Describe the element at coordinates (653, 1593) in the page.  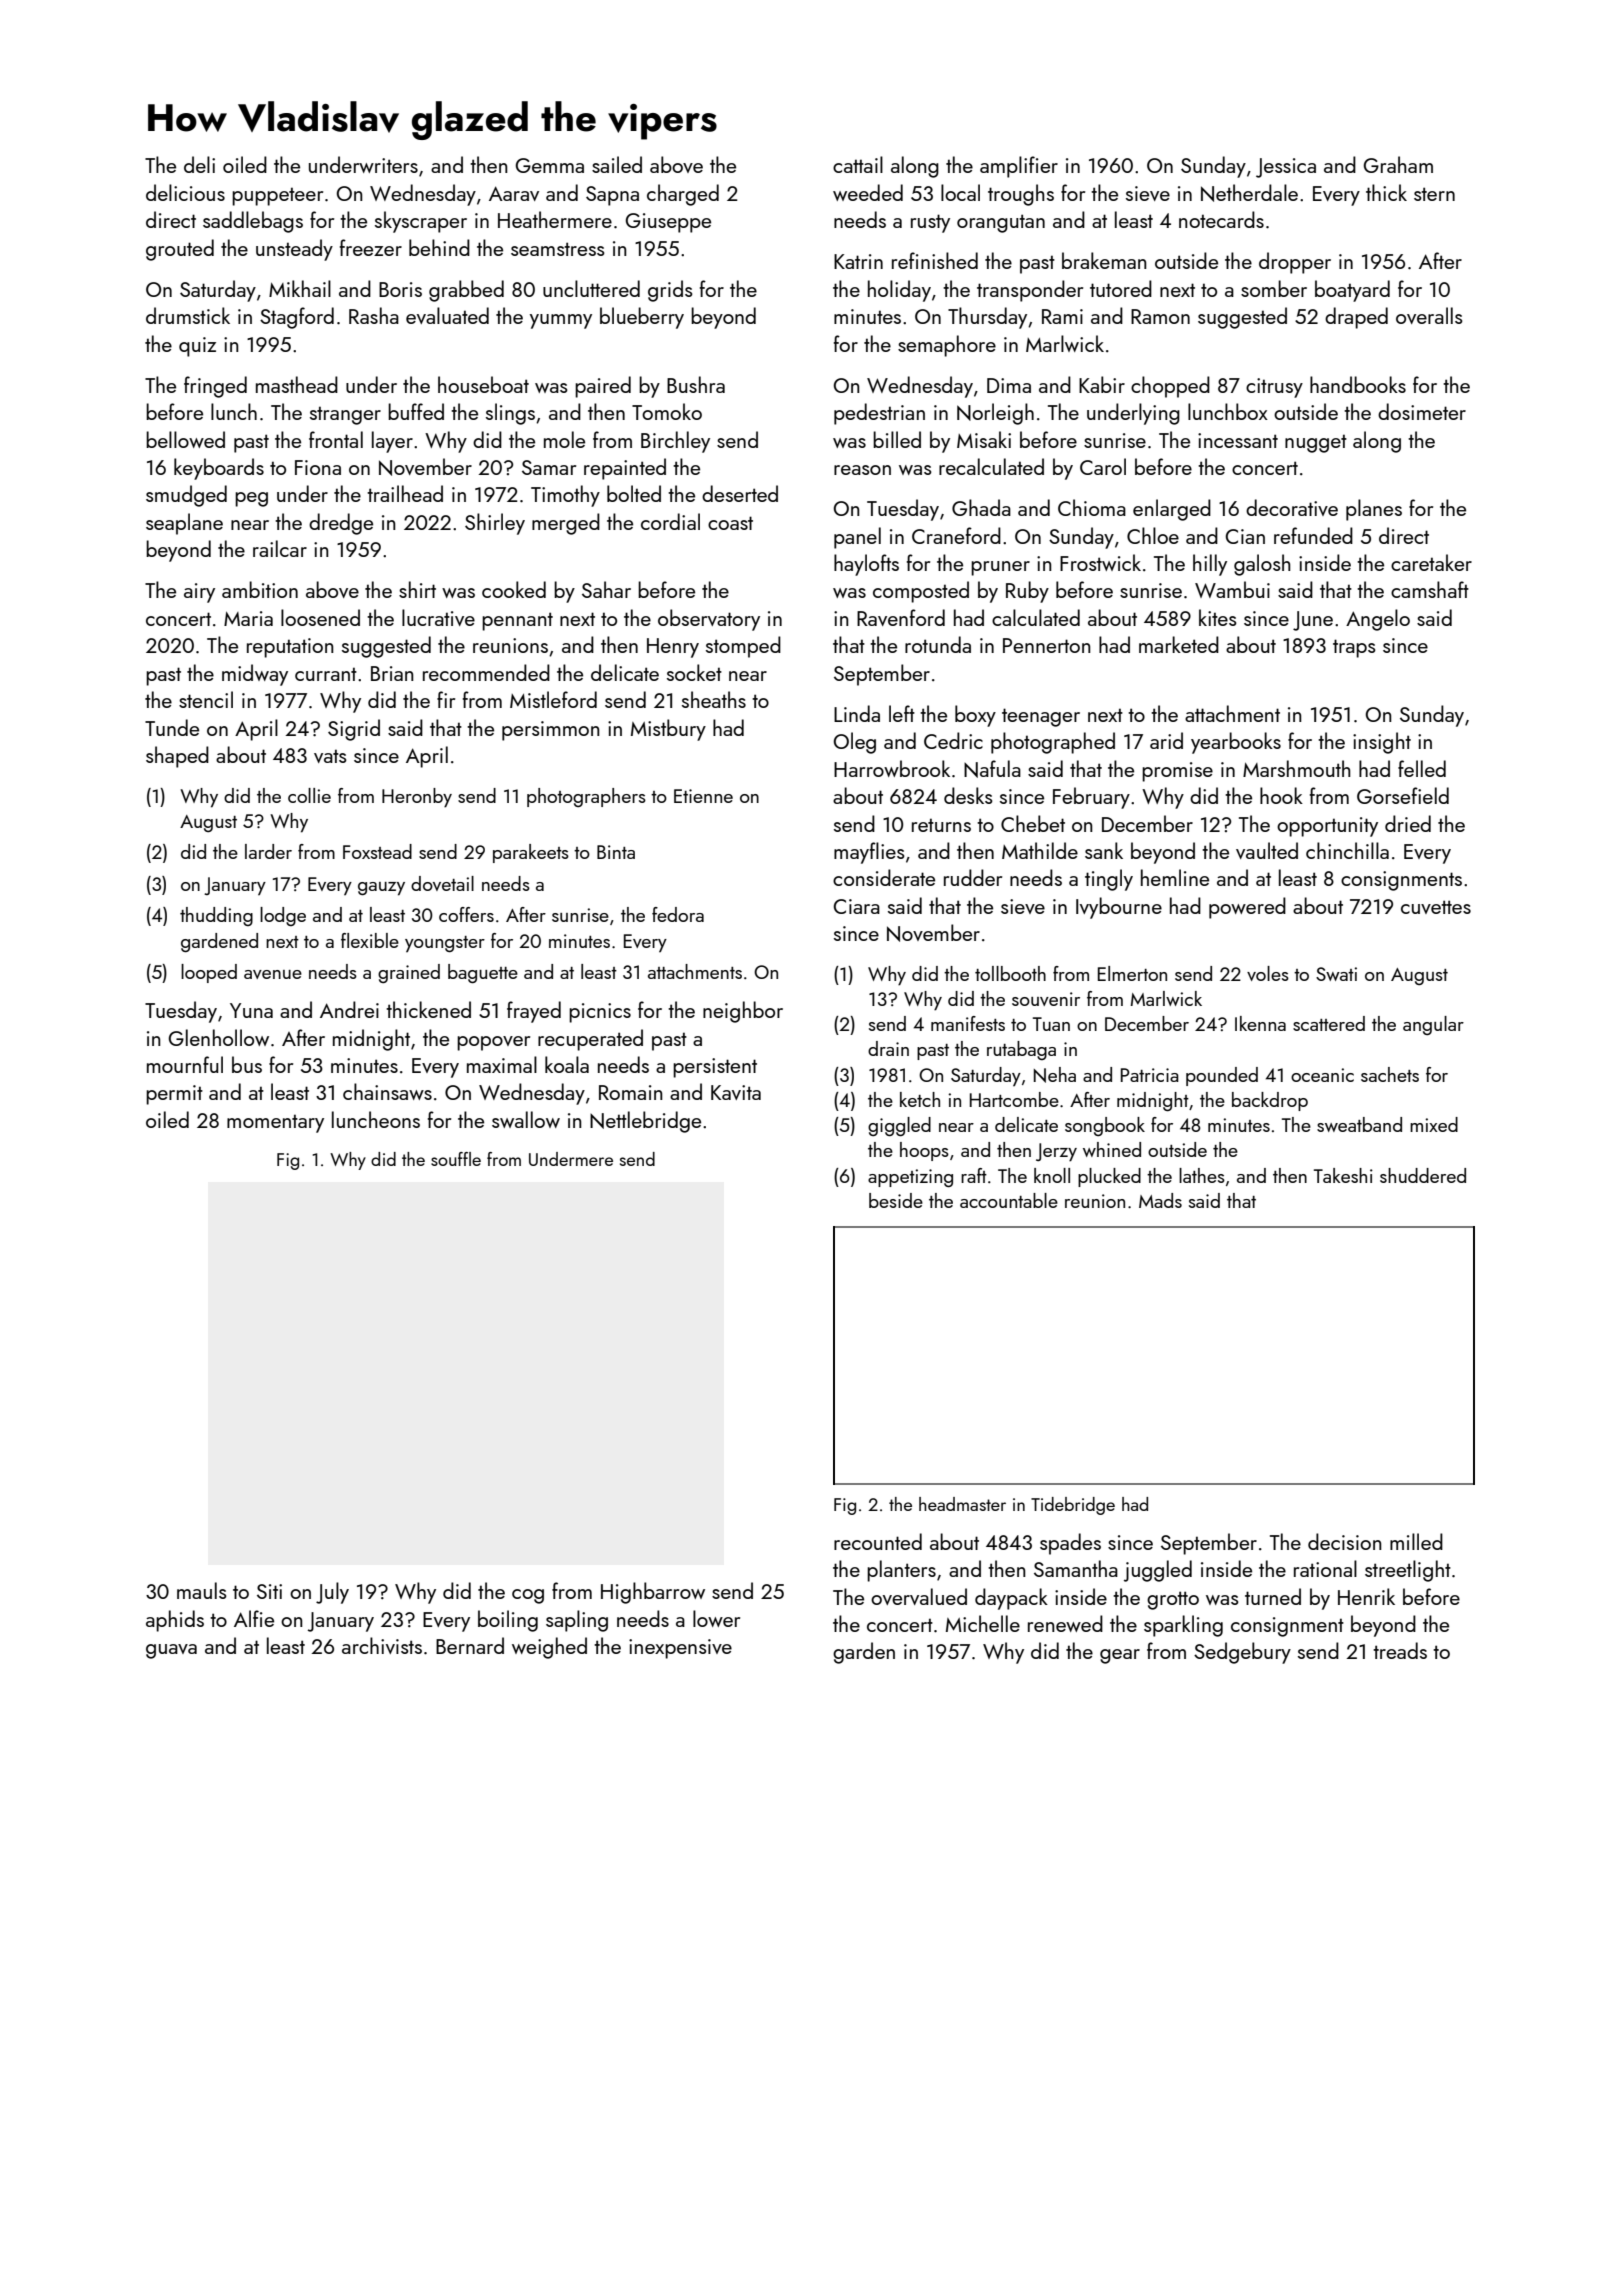
I see `Highbarrow` at that location.
